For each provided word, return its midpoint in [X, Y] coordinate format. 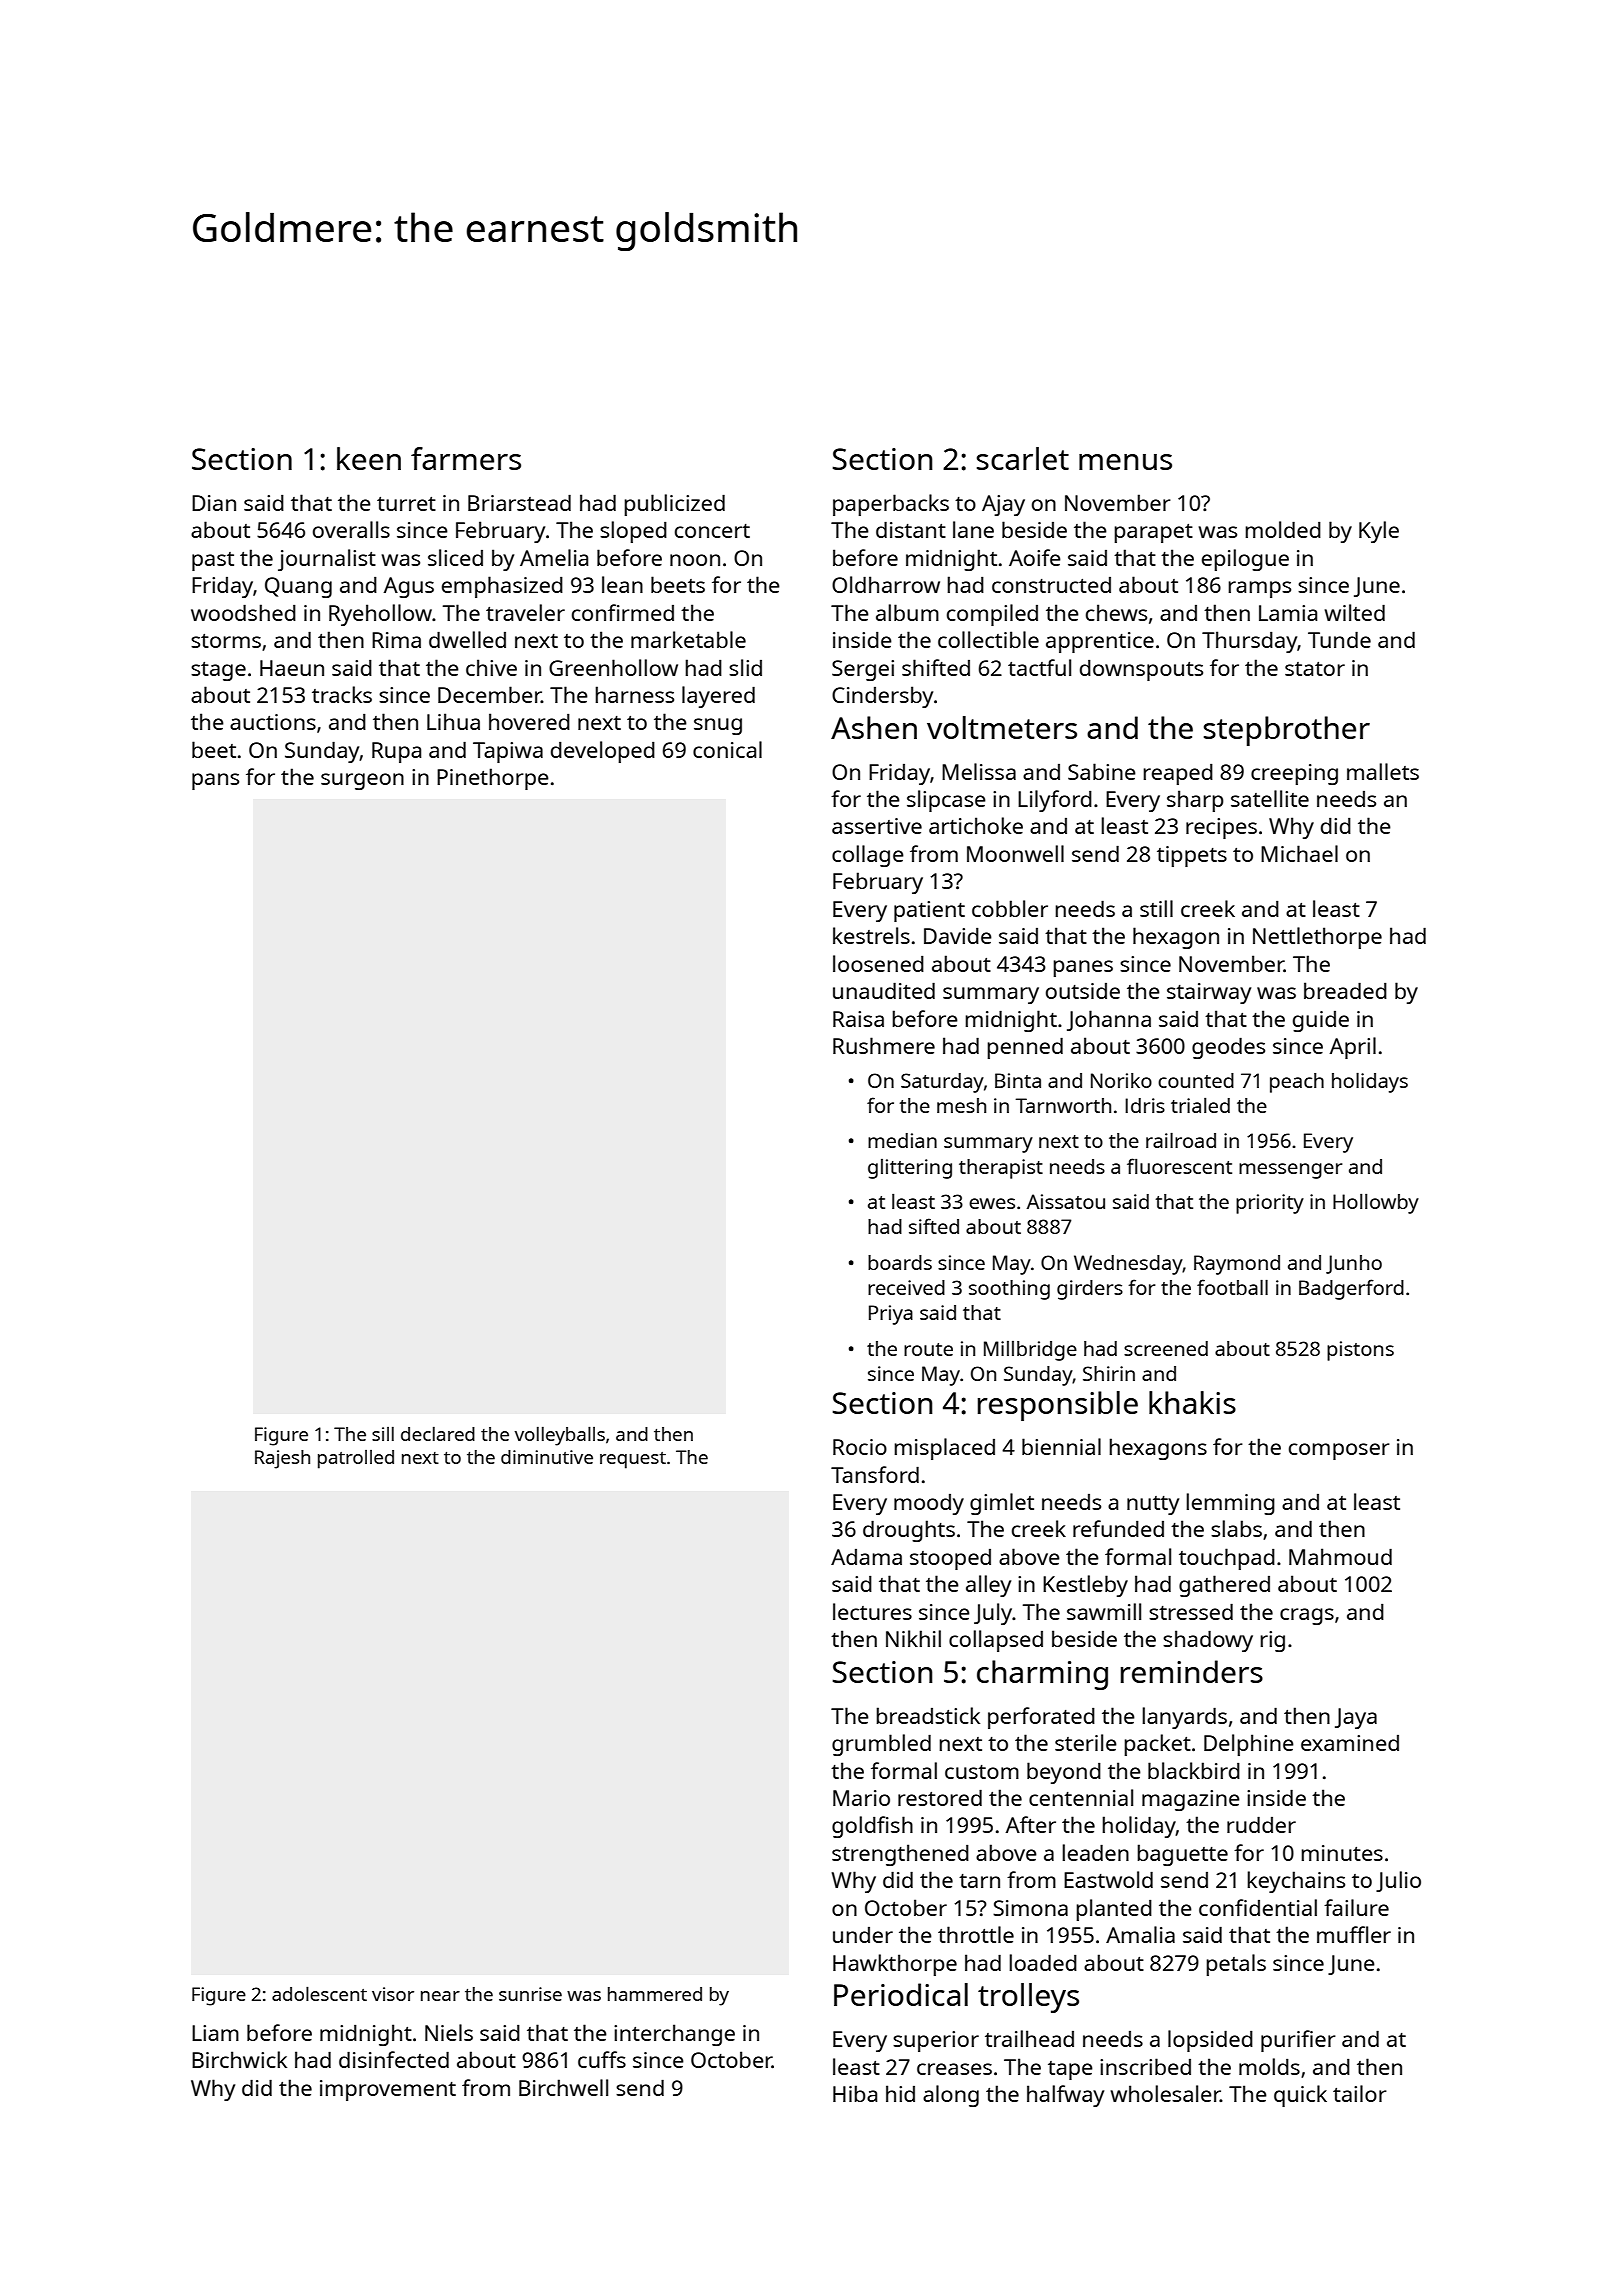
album [907, 612]
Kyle [1379, 532]
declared [438, 1434]
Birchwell [563, 2087]
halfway [1065, 2096]
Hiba [855, 2093]
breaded [1345, 990]
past [213, 561]
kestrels [871, 935]
